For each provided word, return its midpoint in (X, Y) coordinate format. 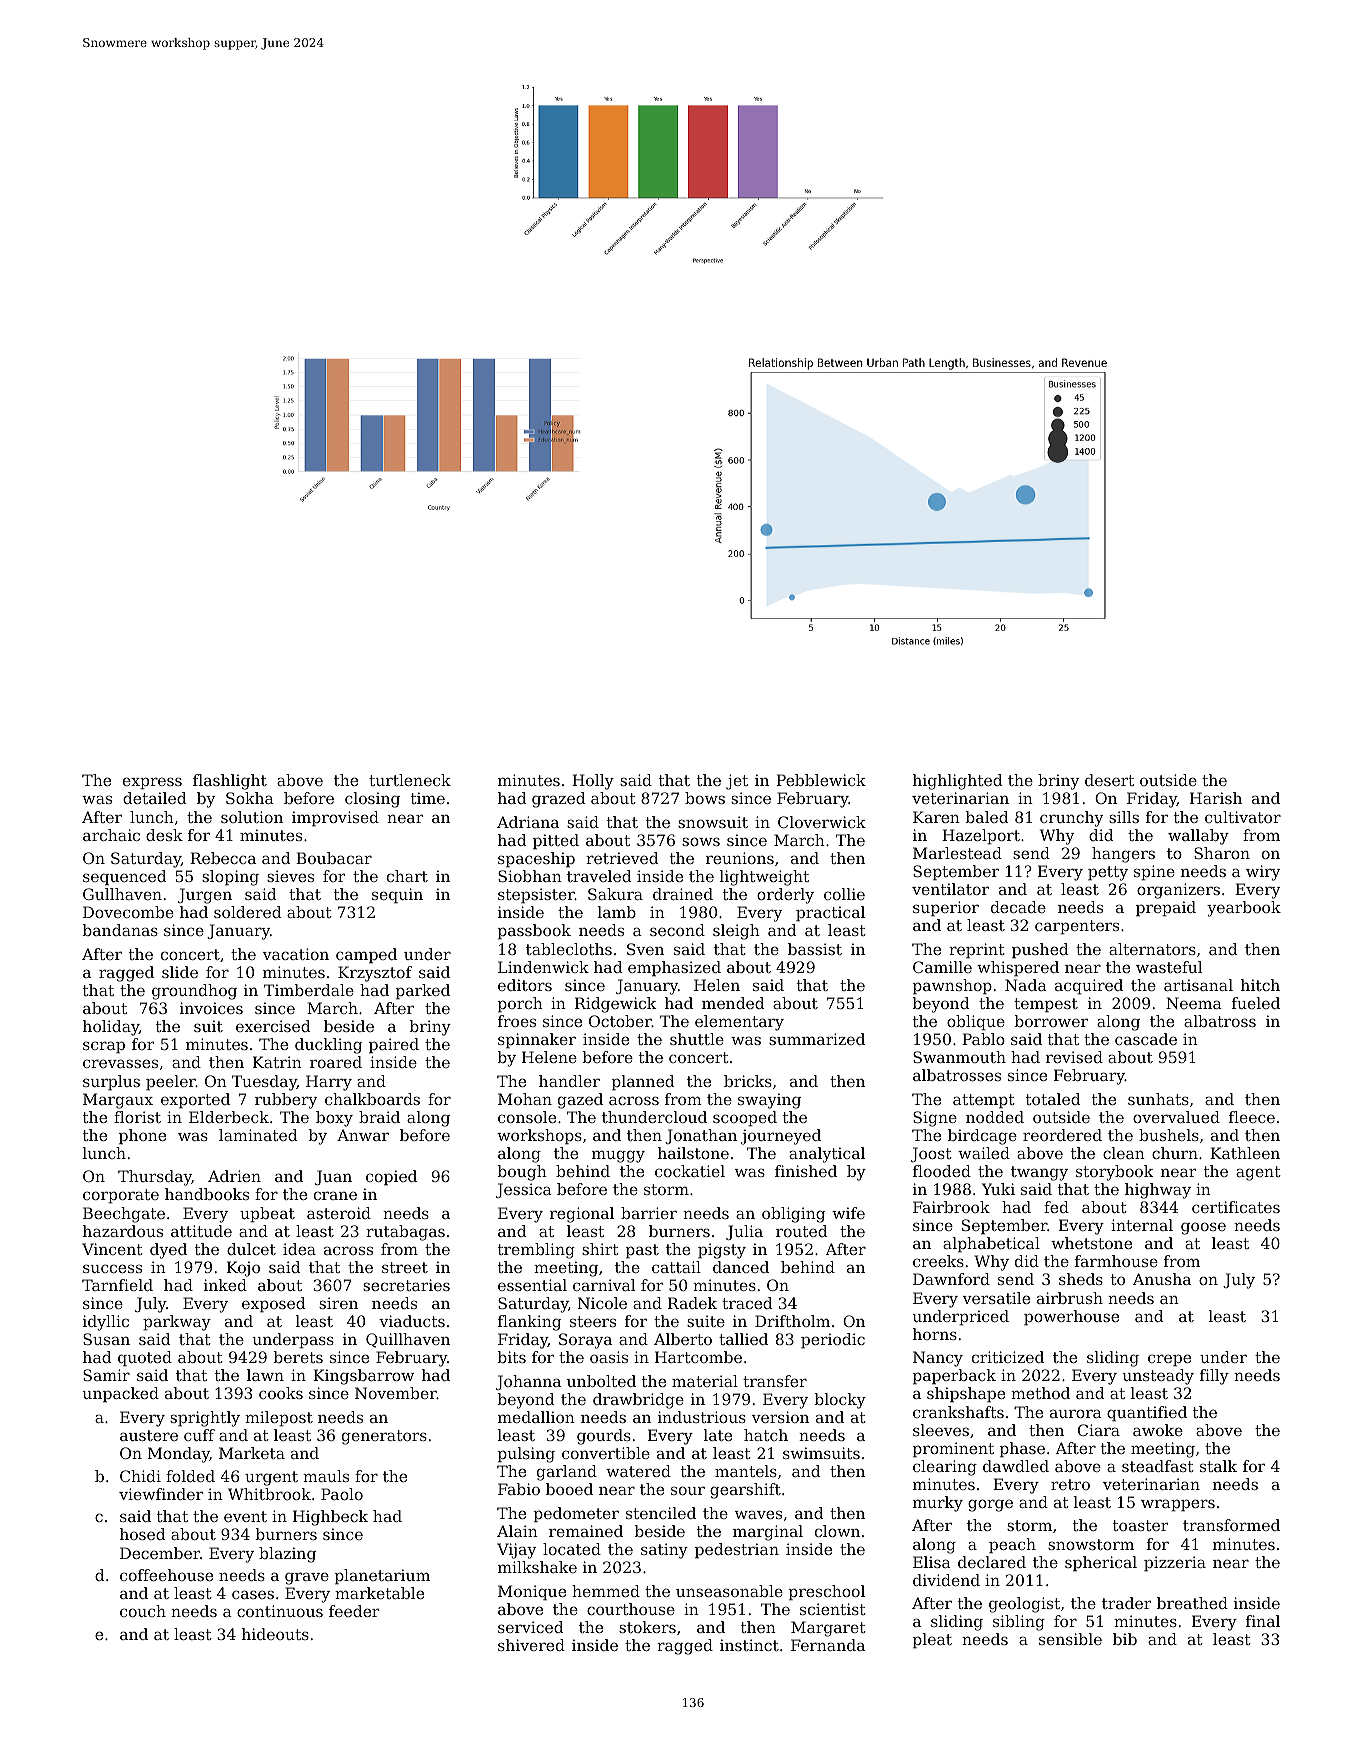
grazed (558, 800)
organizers (1178, 891)
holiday (111, 1028)
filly (1214, 1377)
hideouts (275, 1634)
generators (384, 1437)
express (152, 783)
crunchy (1071, 819)
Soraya (585, 1341)
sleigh (736, 932)
